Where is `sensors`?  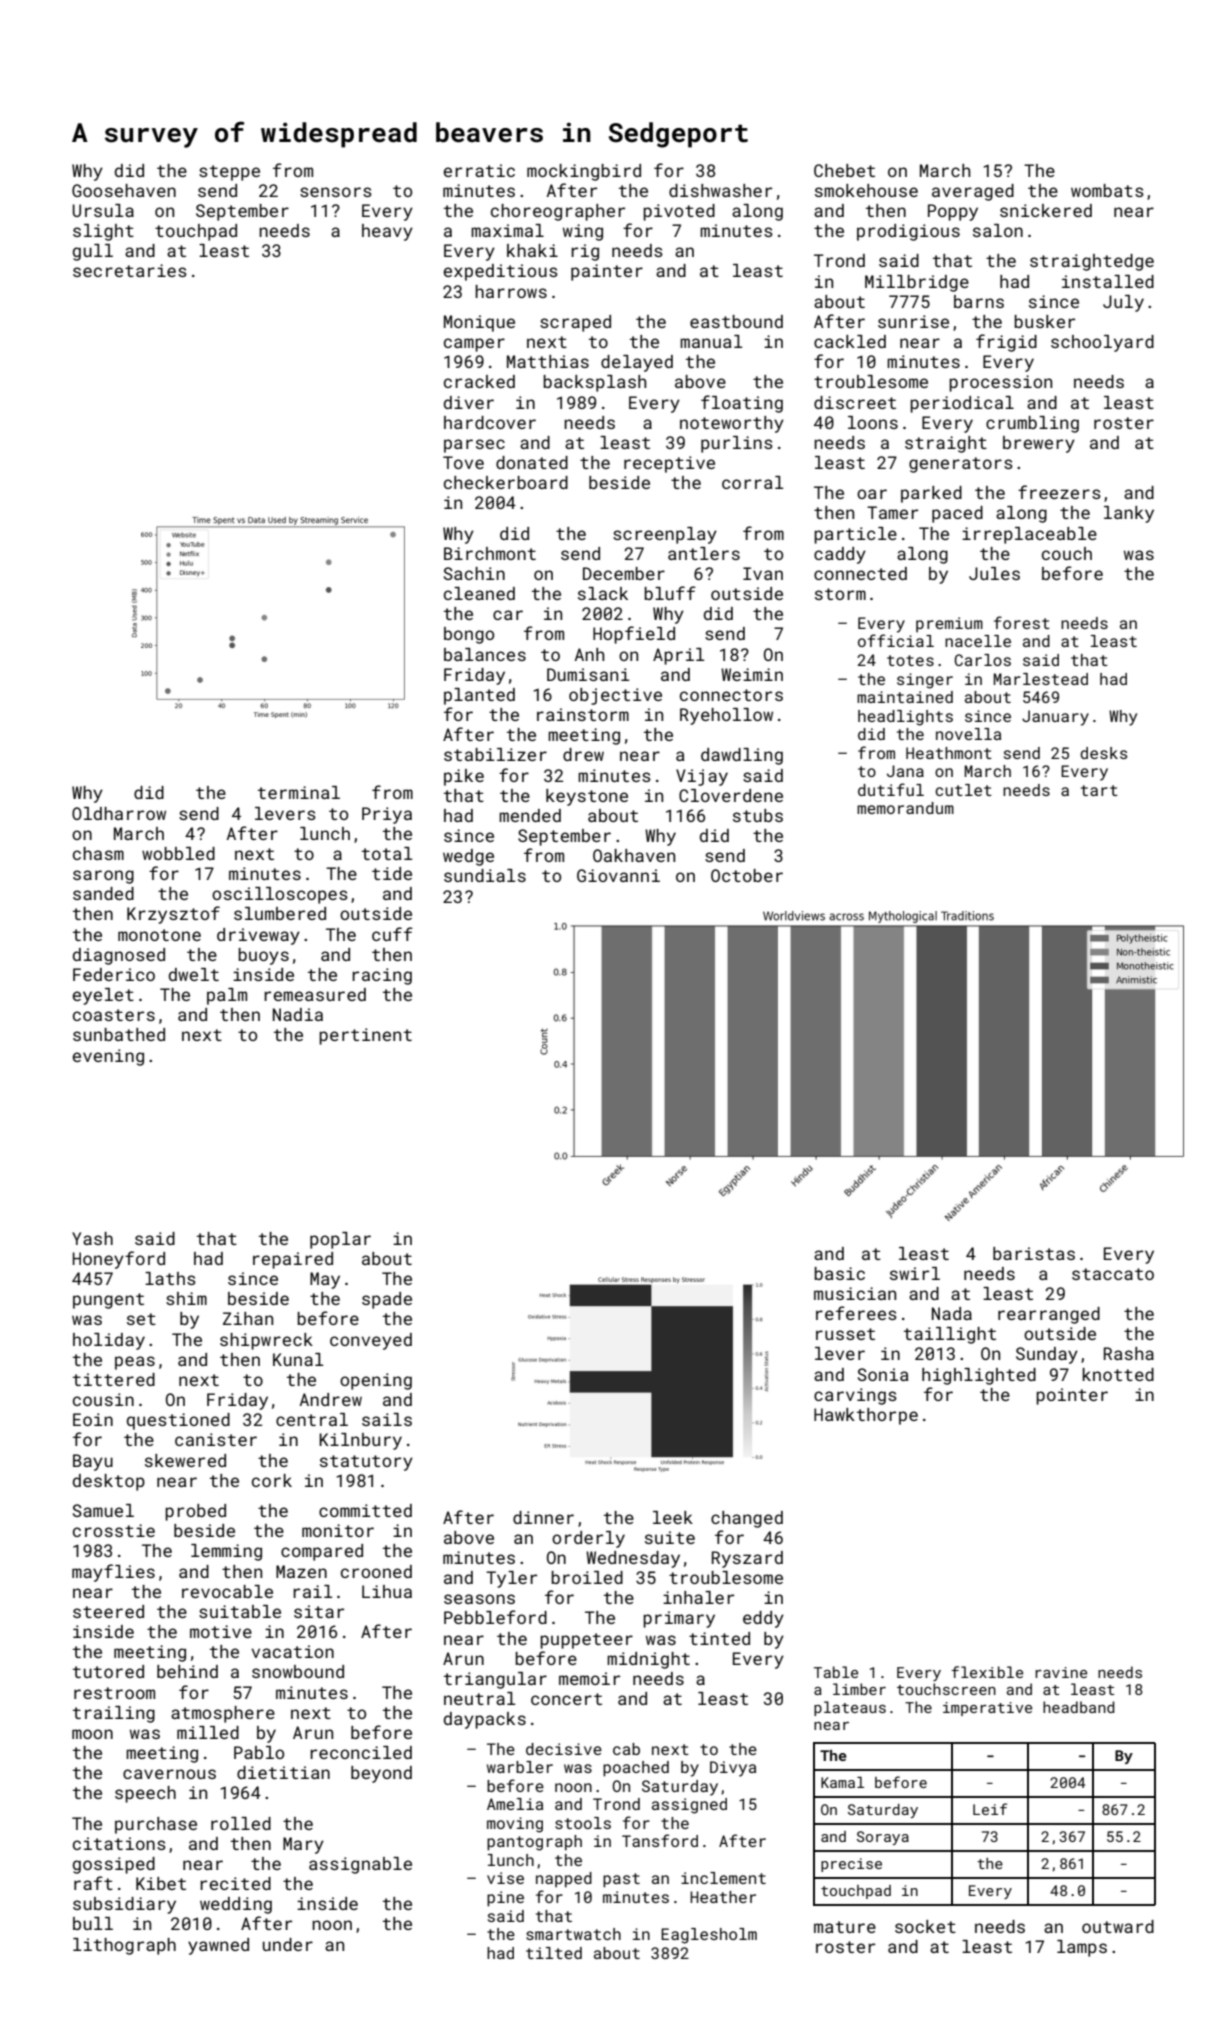
sensors is located at coordinates (336, 192).
